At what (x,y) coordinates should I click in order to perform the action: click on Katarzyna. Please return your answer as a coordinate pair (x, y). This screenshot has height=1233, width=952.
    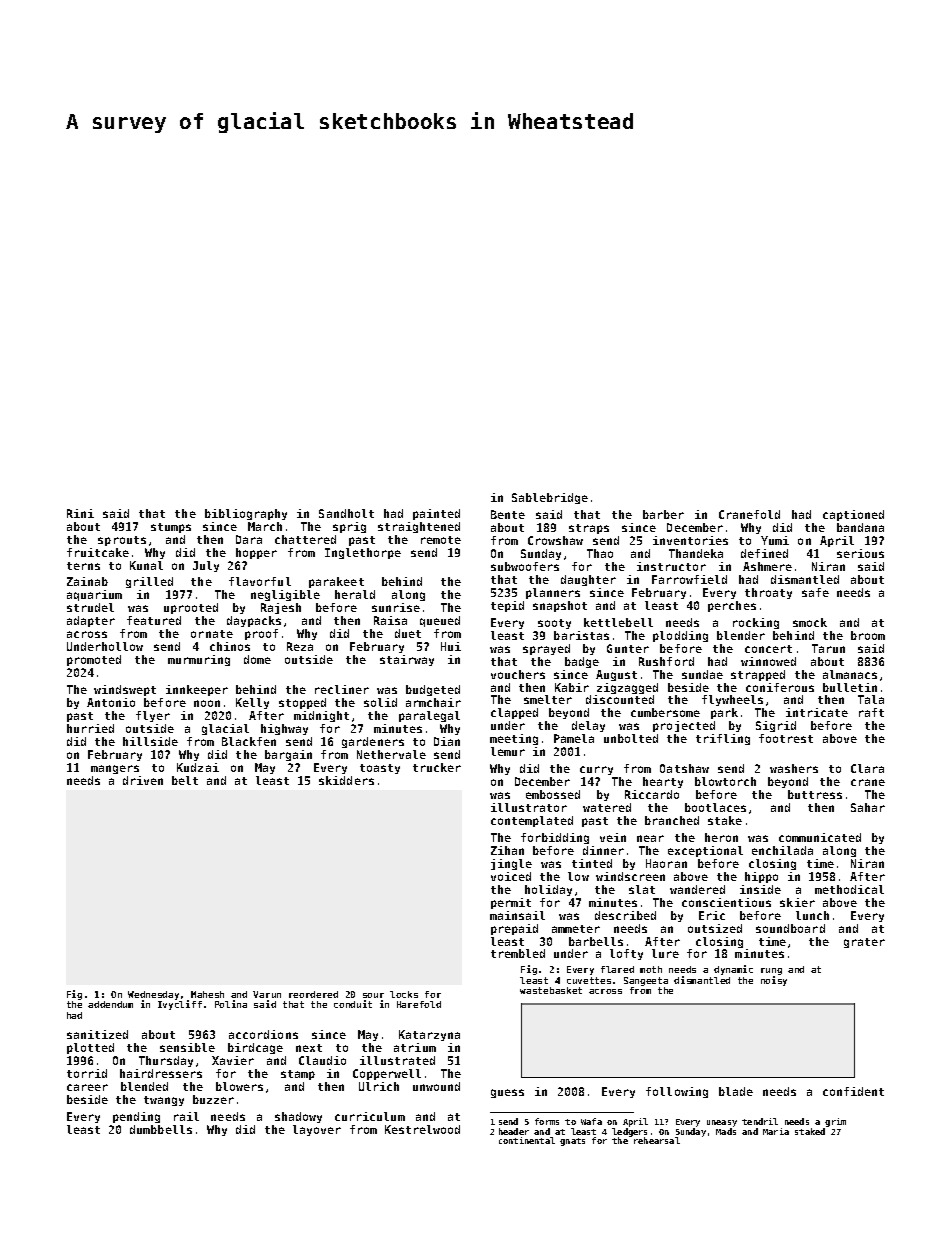
    Looking at the image, I should click on (429, 1035).
